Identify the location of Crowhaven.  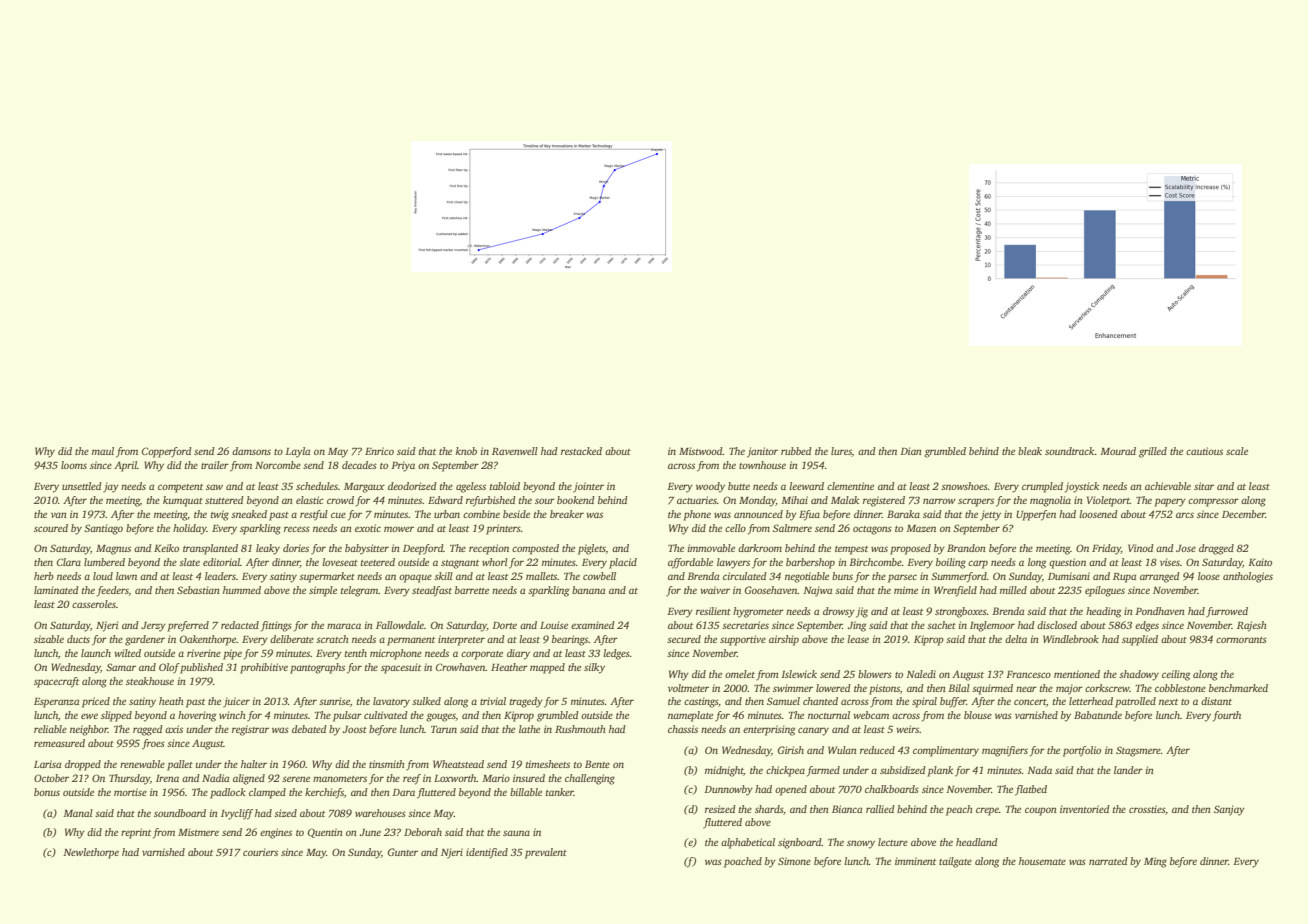
(461, 667).
